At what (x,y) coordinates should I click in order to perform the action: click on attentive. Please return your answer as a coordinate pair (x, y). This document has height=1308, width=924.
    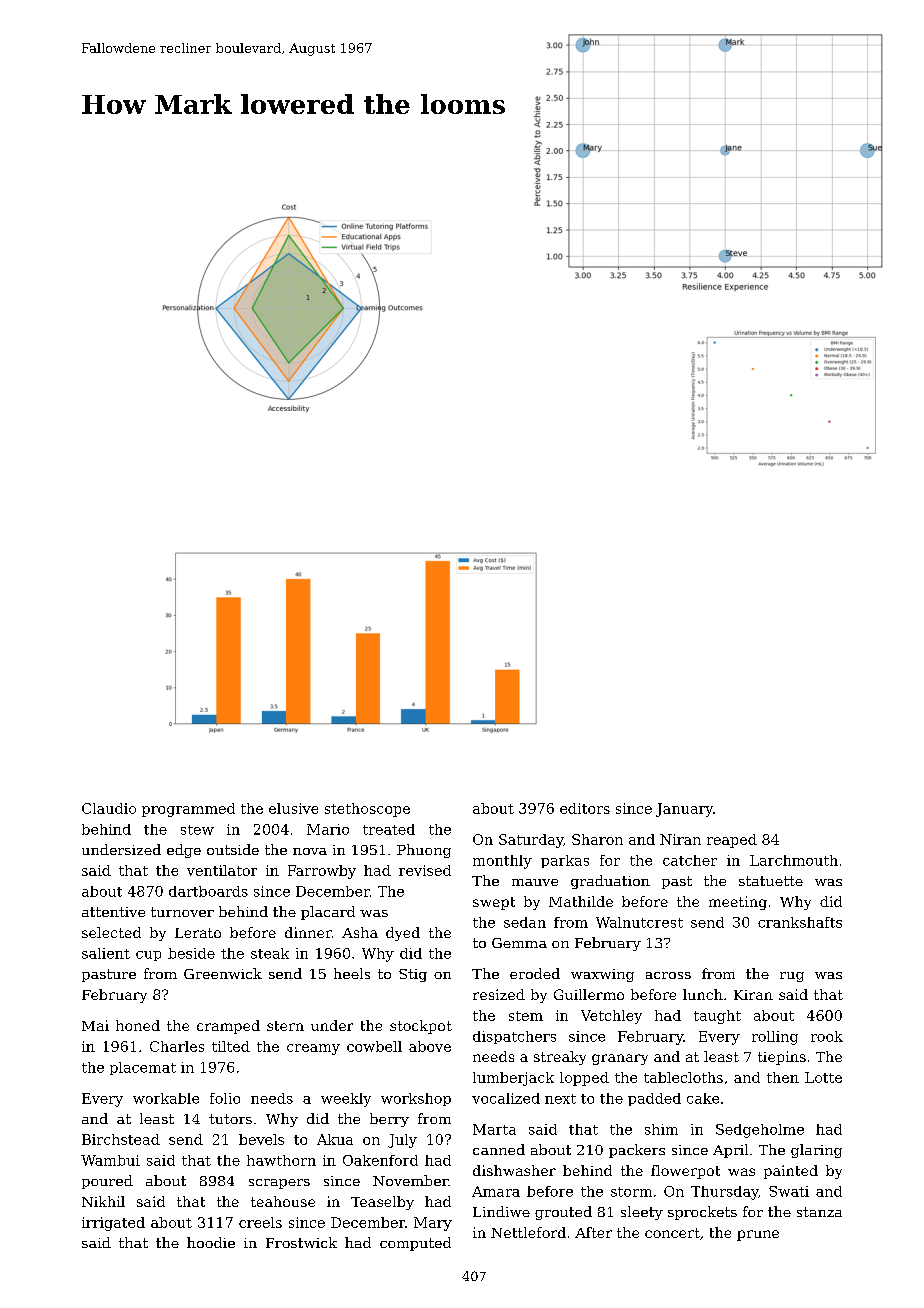
    Looking at the image, I should click on (113, 912).
